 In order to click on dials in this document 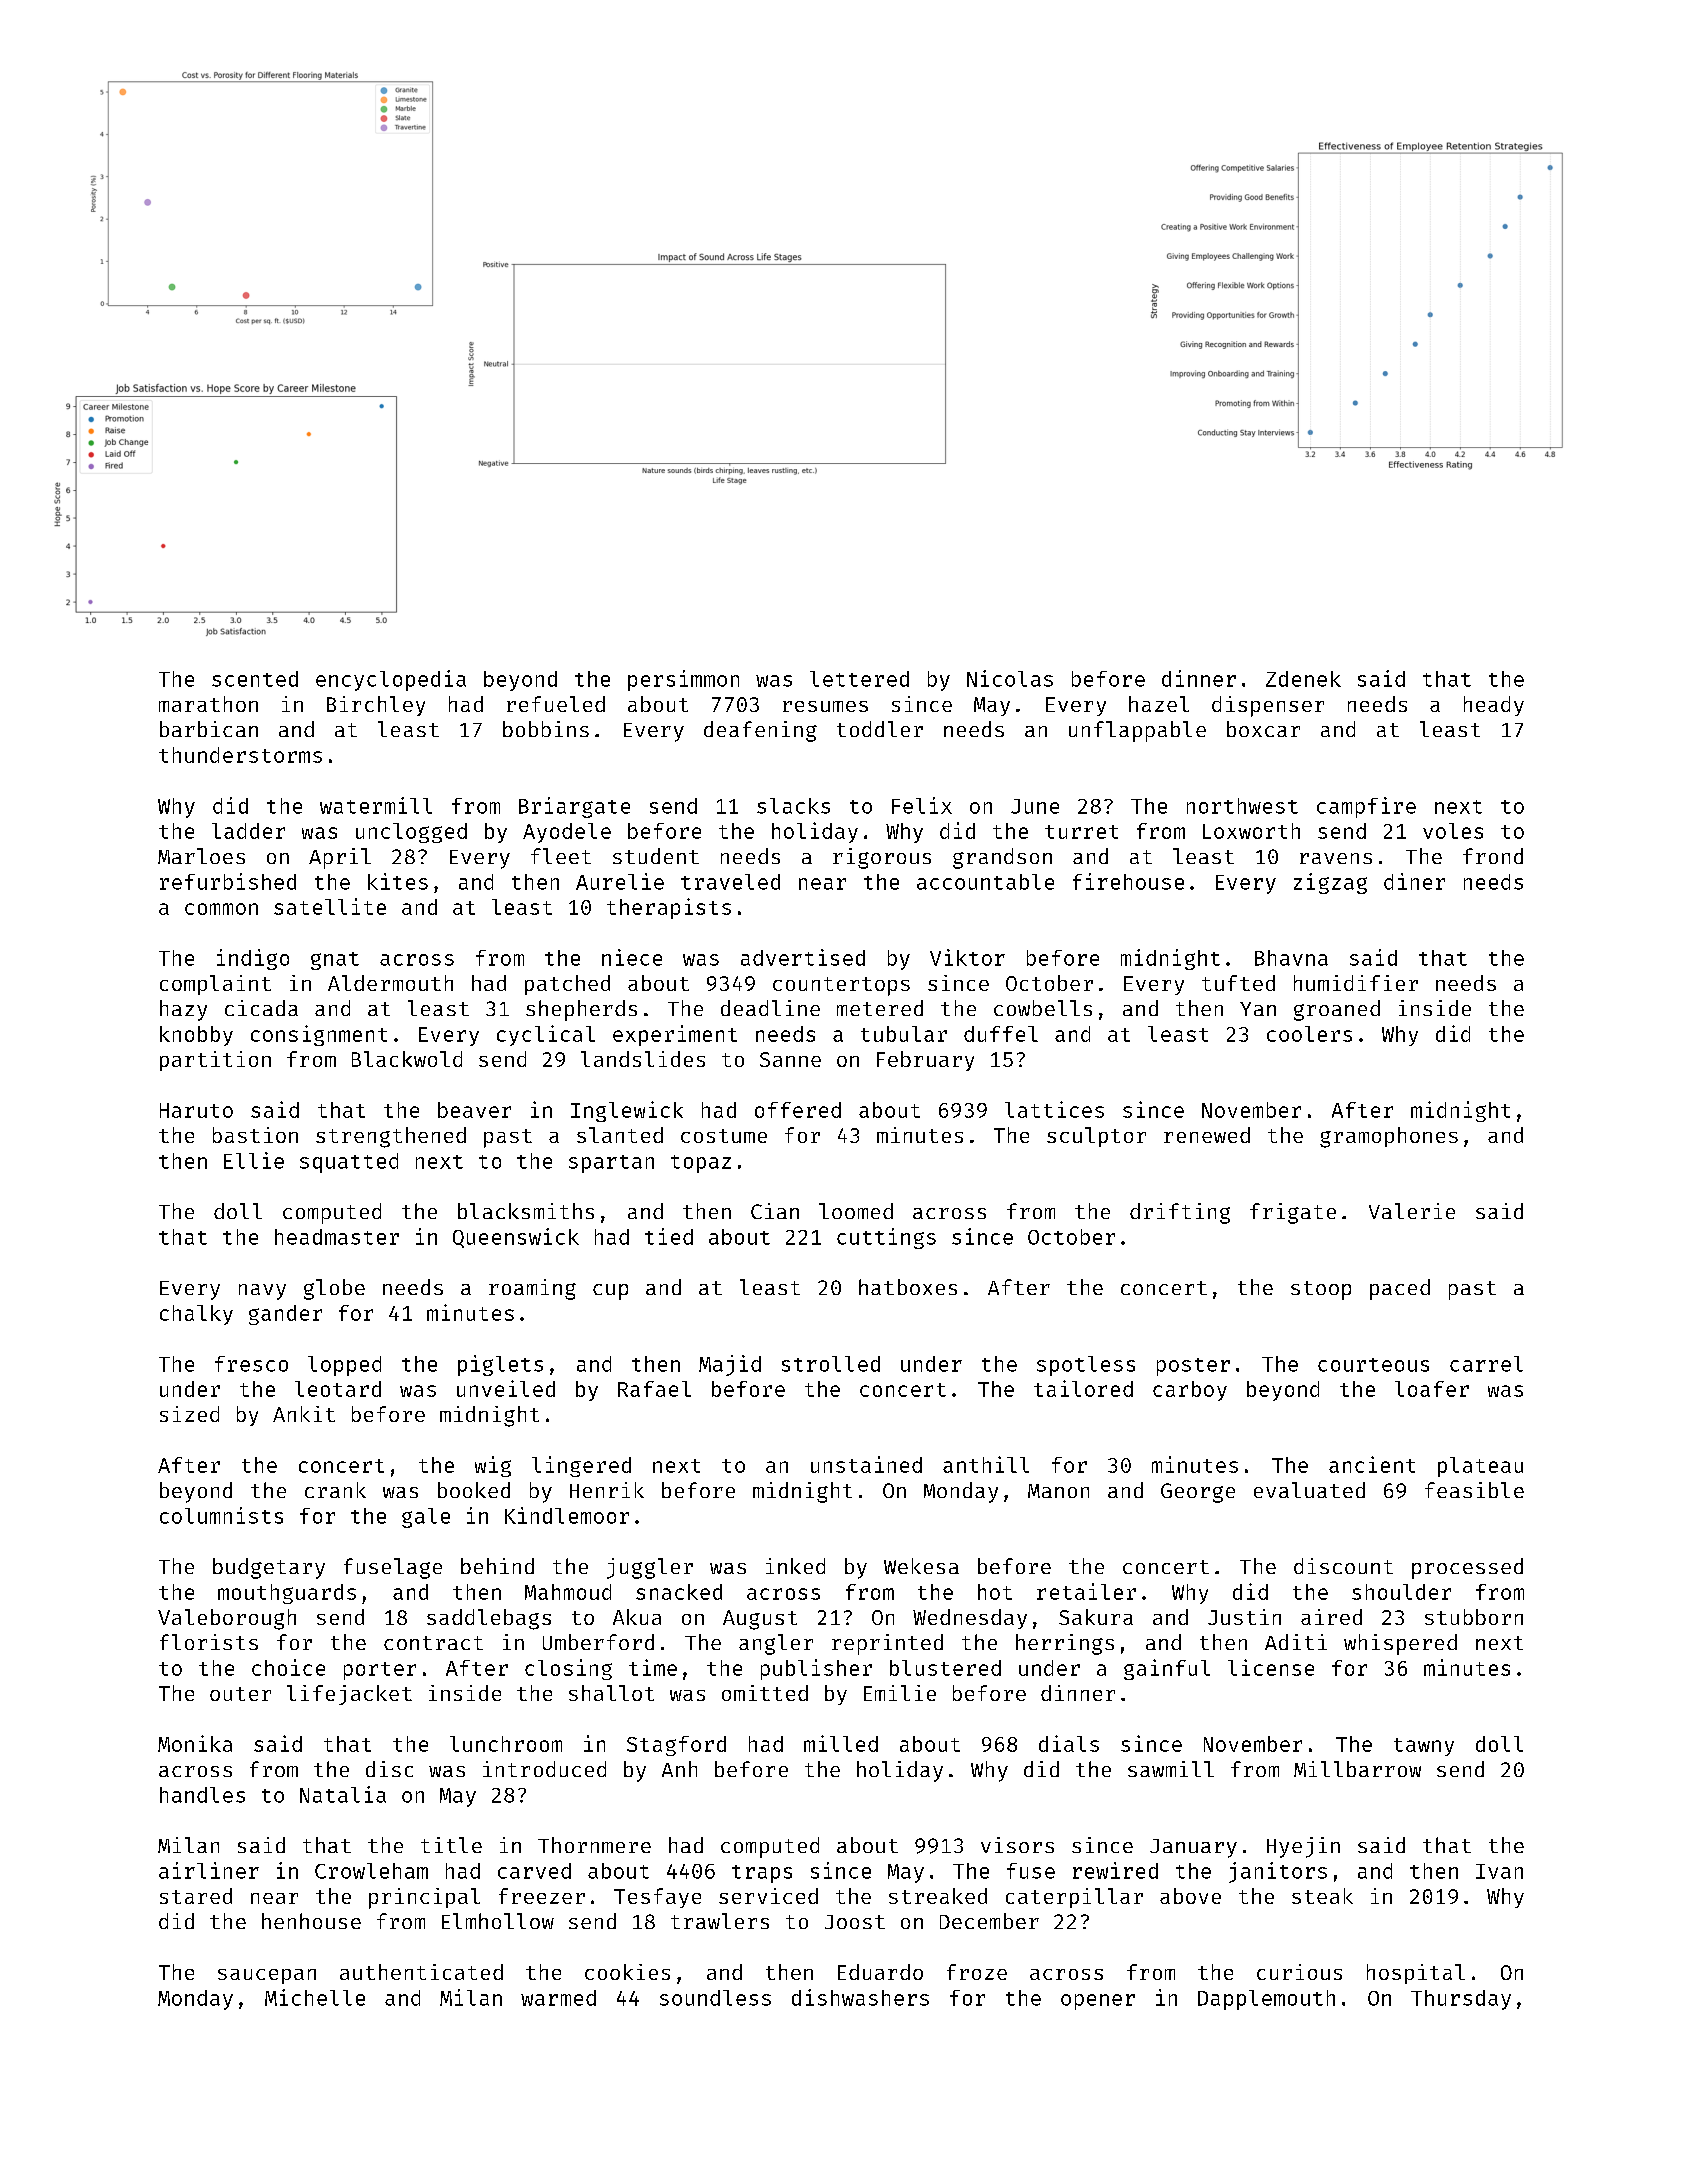, I will do `click(1069, 1743)`.
